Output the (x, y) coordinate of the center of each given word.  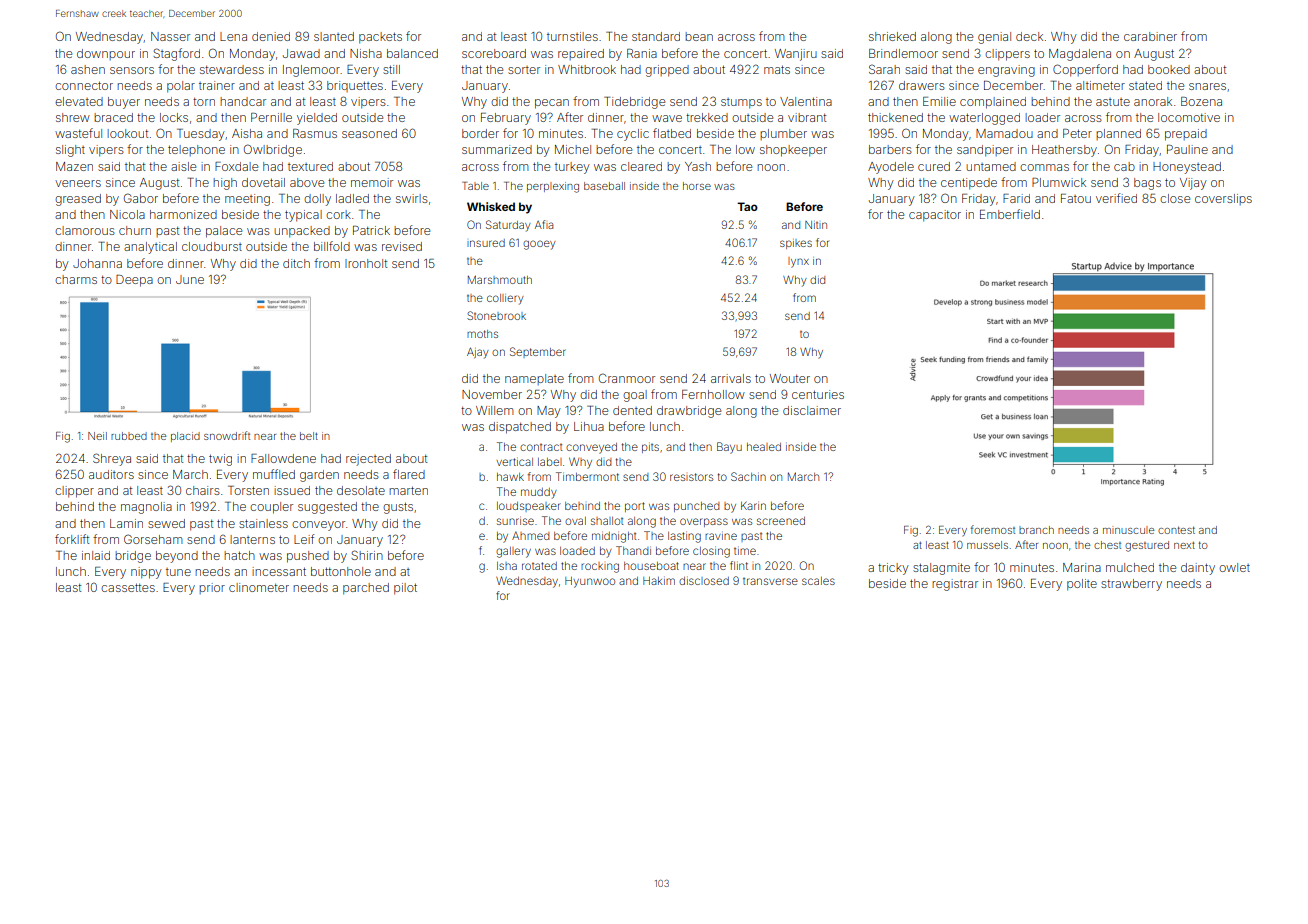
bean (699, 36)
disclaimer (812, 410)
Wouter (790, 378)
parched (366, 589)
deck (1029, 36)
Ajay (478, 353)
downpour (106, 54)
